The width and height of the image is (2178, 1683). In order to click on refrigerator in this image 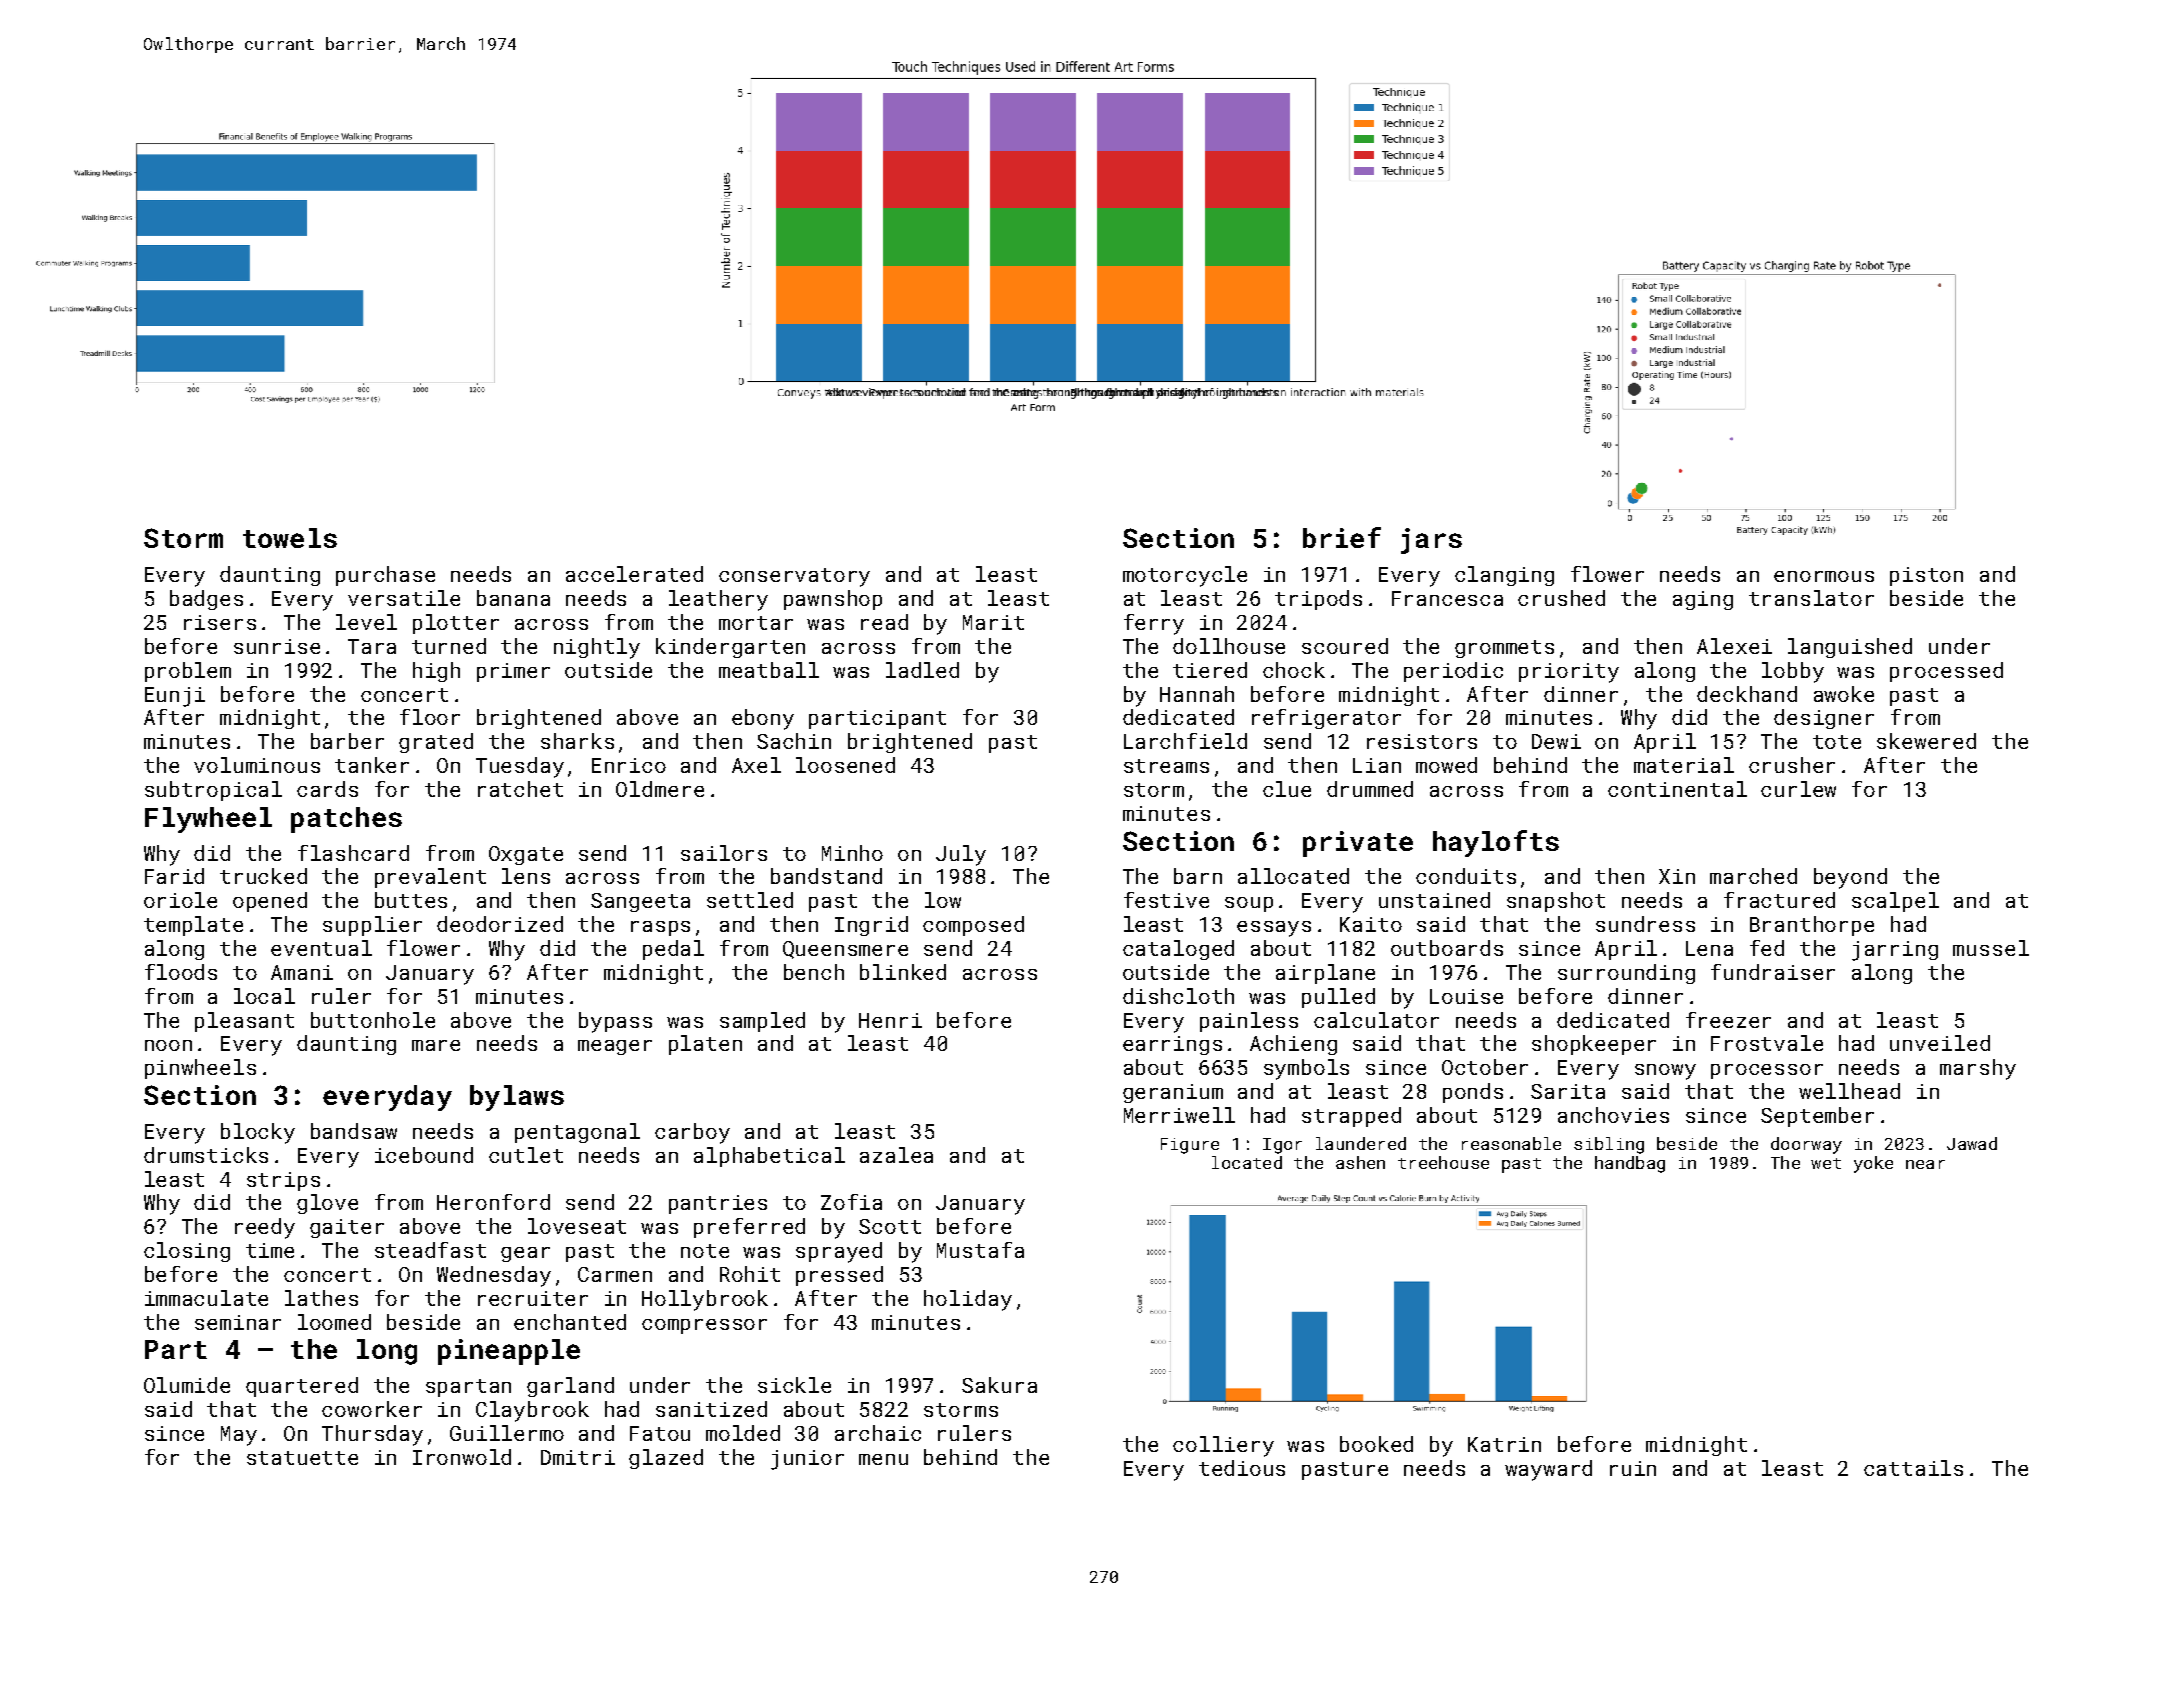, I will do `click(1326, 719)`.
